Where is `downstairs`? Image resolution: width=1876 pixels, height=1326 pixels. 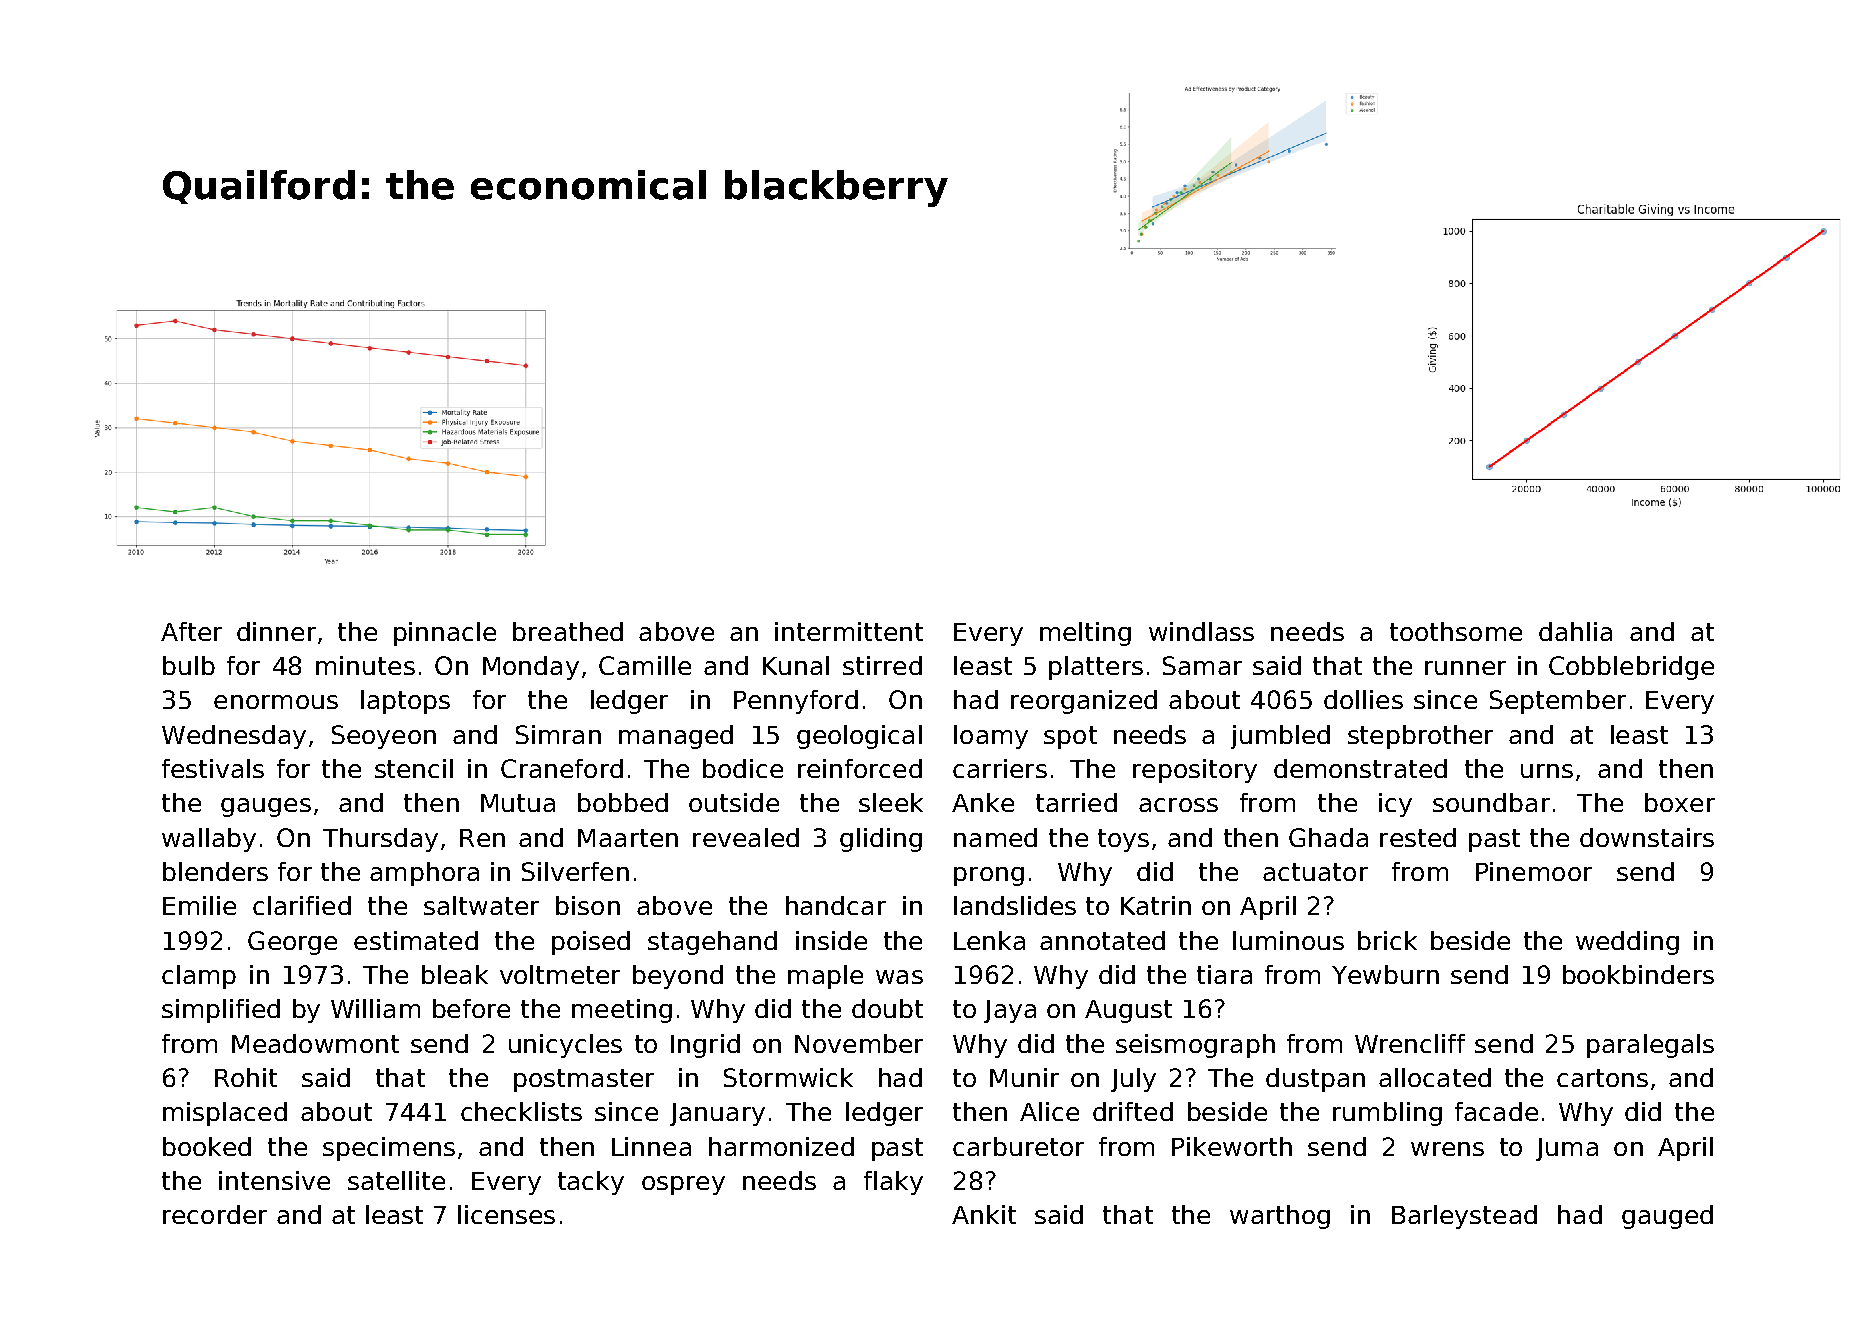
downstairs is located at coordinates (1647, 837).
